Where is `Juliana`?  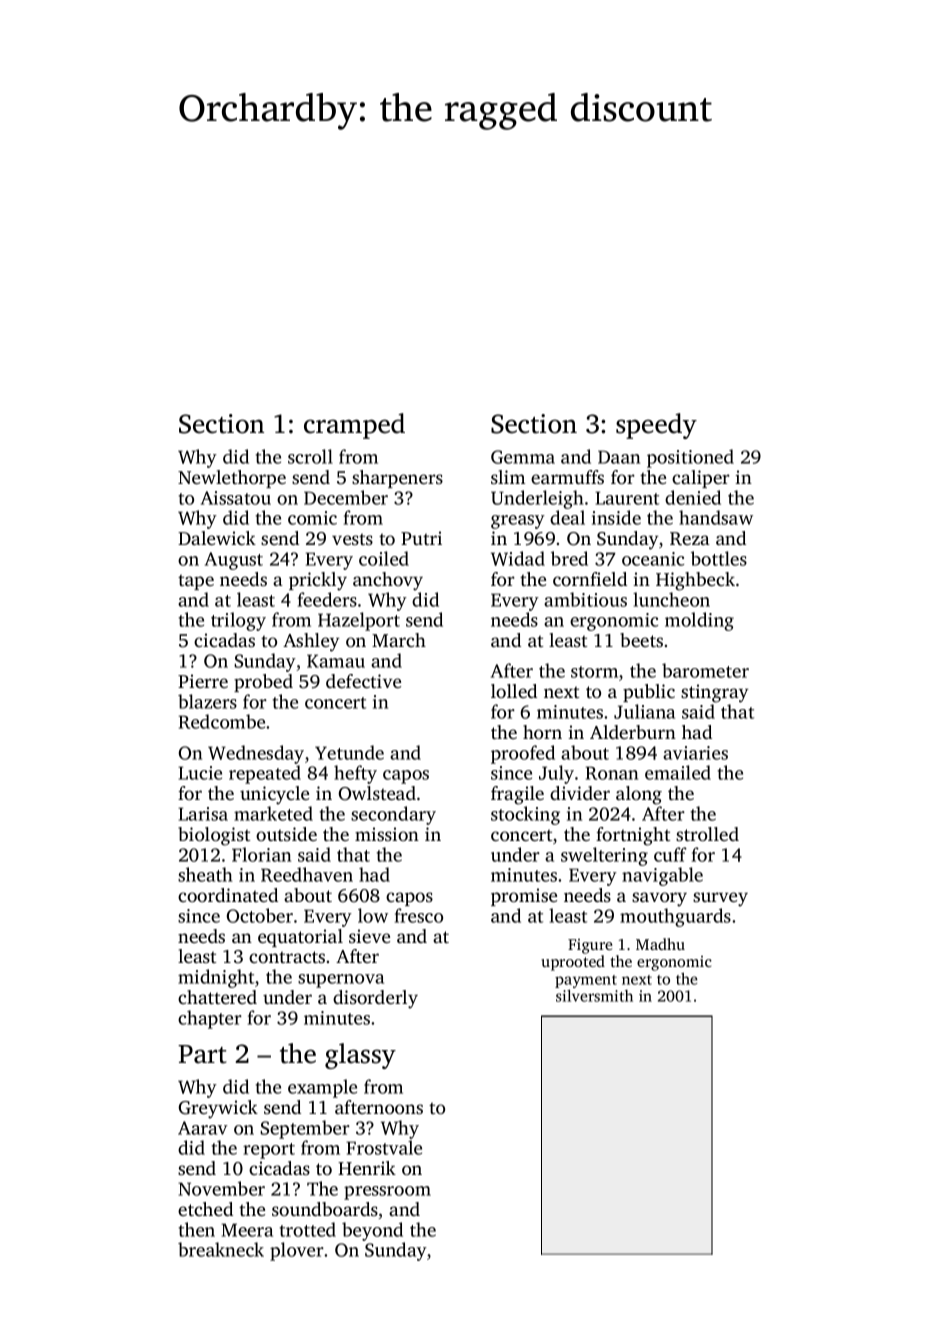 Juliana is located at coordinates (644, 711).
